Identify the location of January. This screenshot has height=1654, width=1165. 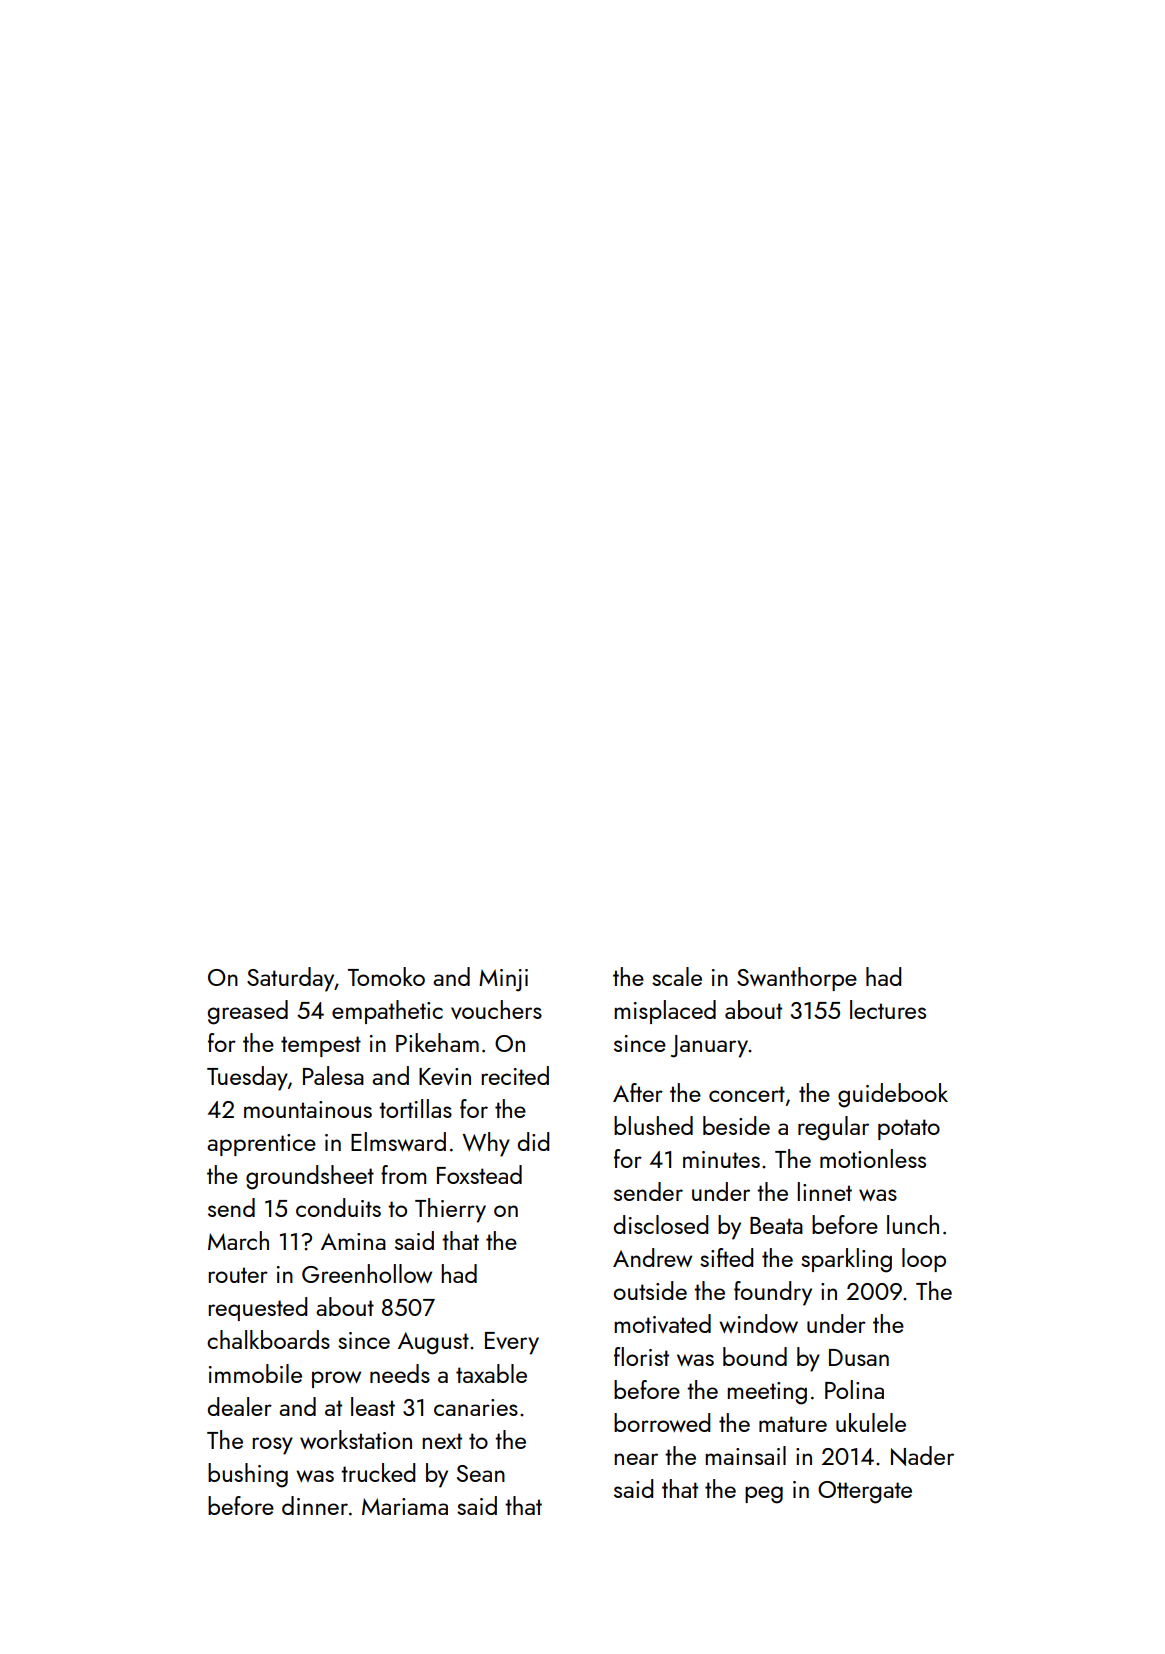
(710, 1046).
